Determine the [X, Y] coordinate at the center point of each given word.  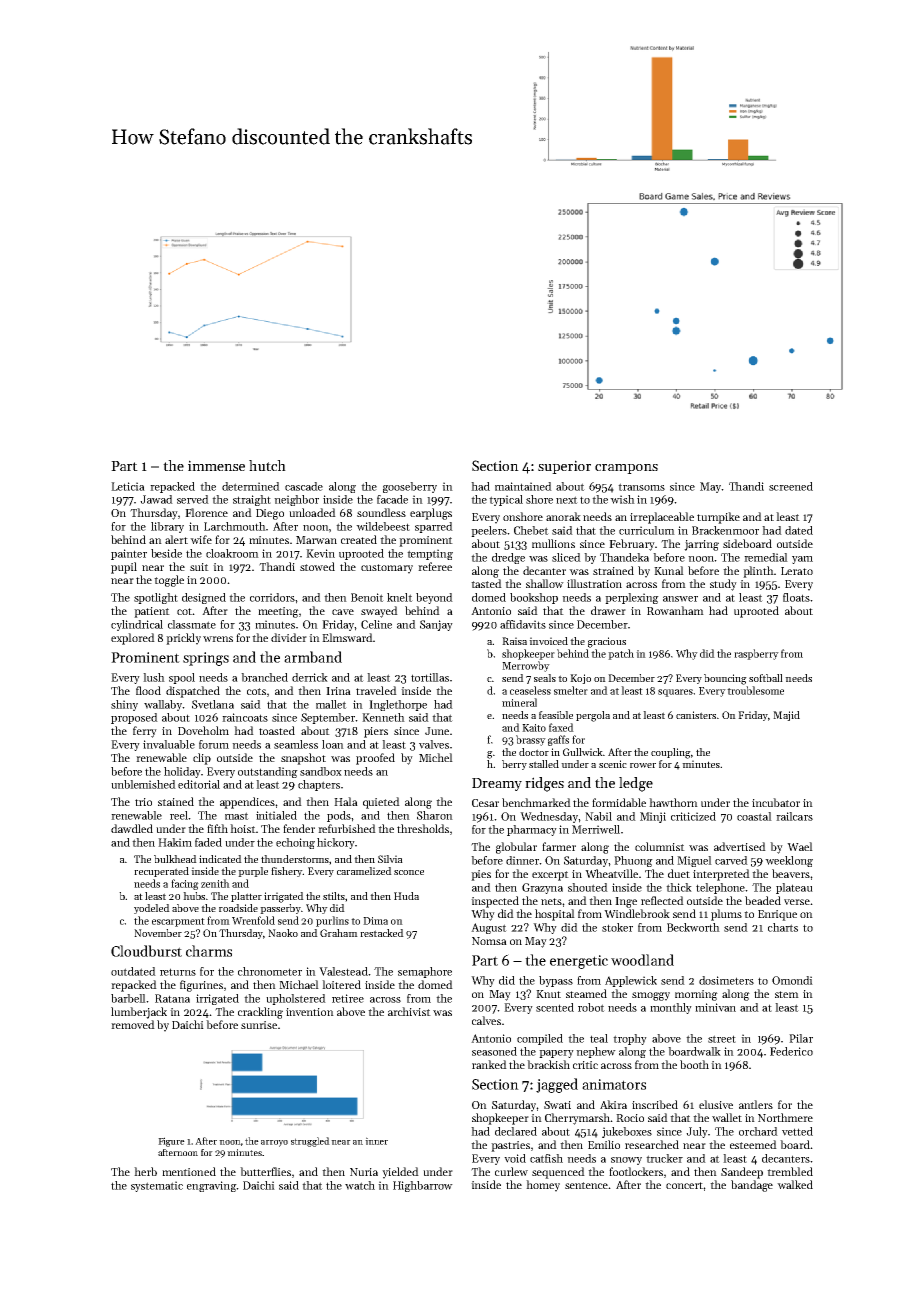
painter [129, 554]
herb [145, 1171]
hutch [267, 465]
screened [791, 486]
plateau [794, 888]
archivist [409, 1011]
